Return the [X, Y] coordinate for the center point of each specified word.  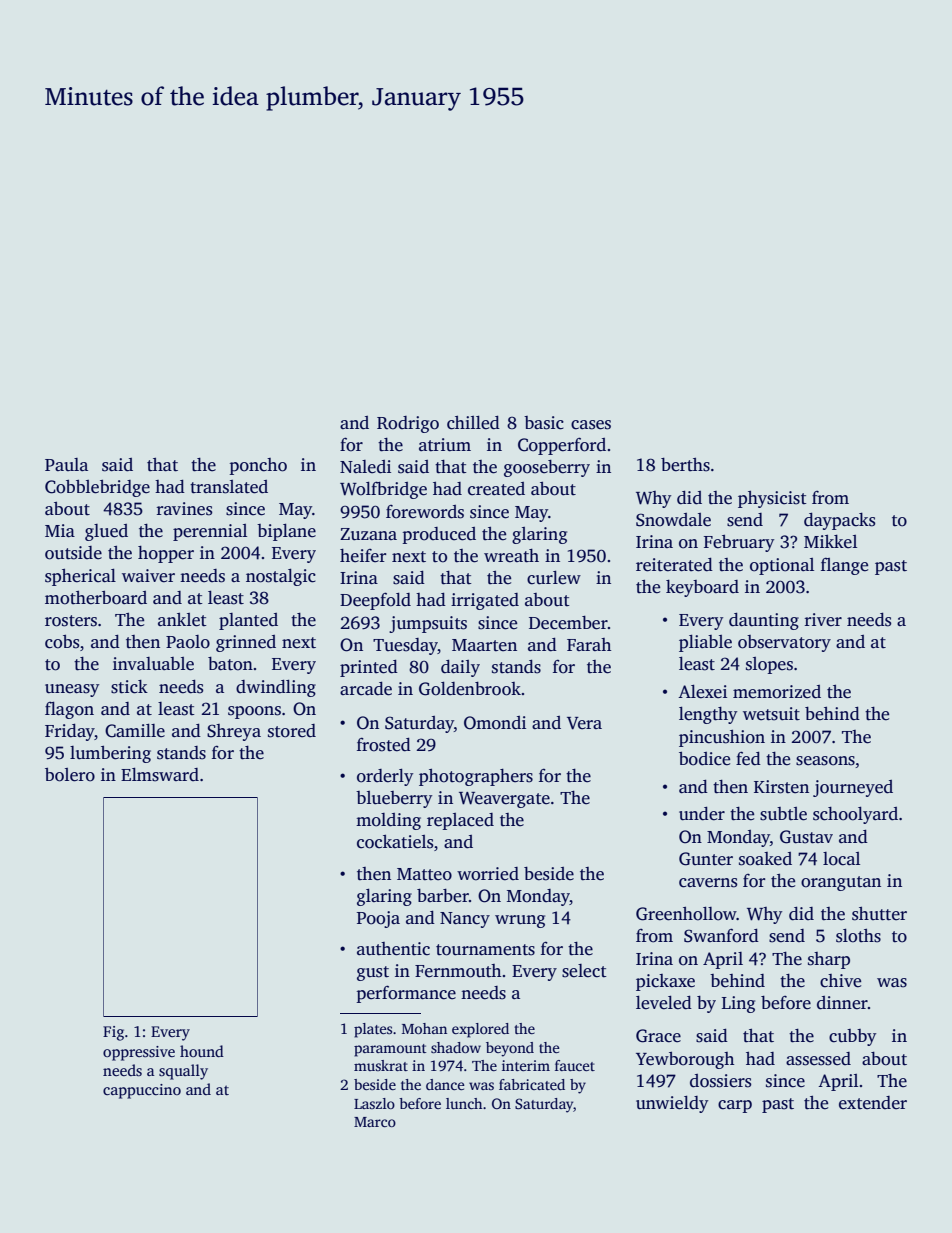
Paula [66, 464]
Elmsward [160, 774]
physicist [772, 499]
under [702, 813]
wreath [511, 556]
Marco [375, 1122]
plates [373, 1030]
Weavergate [504, 800]
